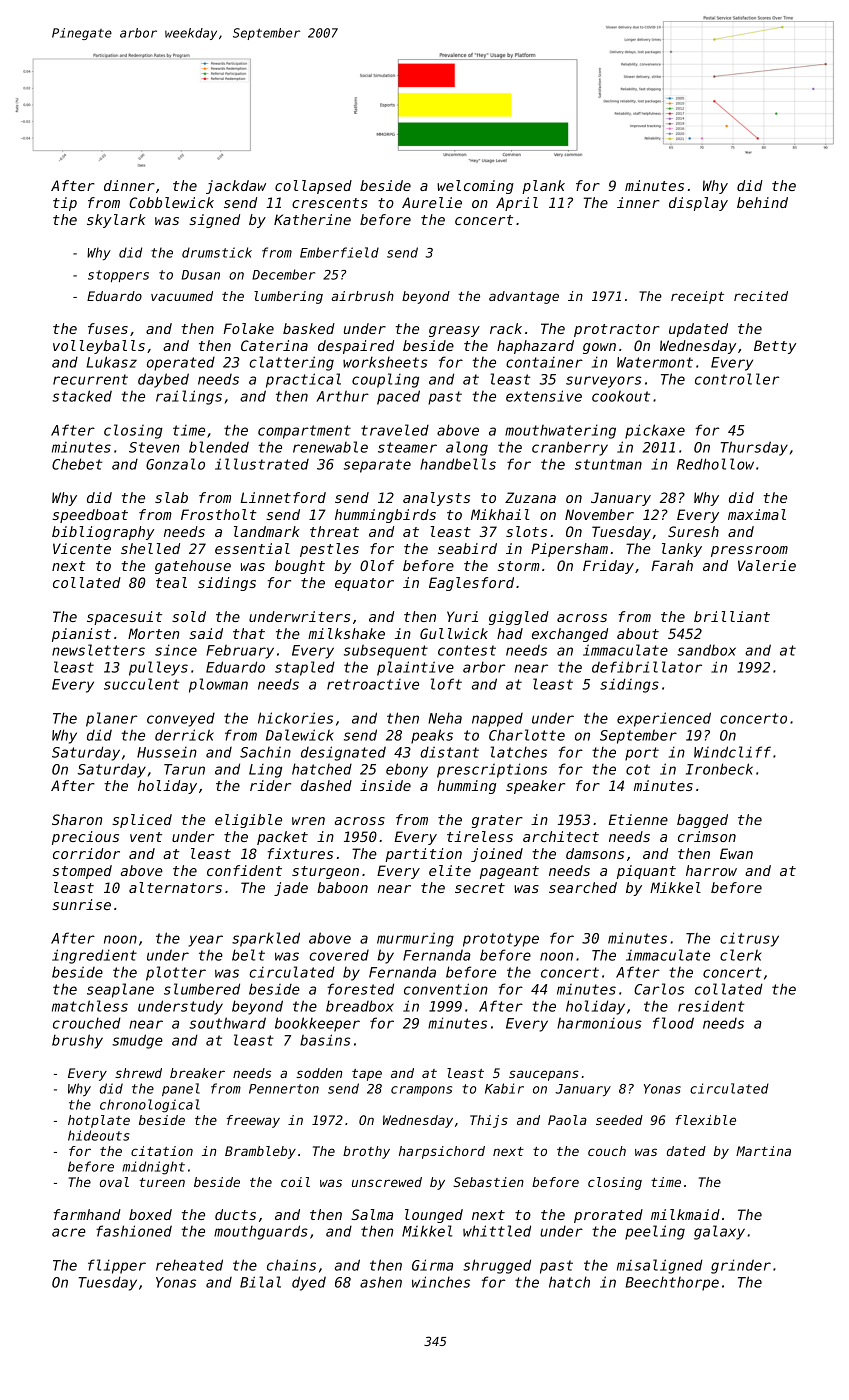 This screenshot has width=849, height=1400. Describe the element at coordinates (236, 187) in the screenshot. I see `jackdaw` at that location.
